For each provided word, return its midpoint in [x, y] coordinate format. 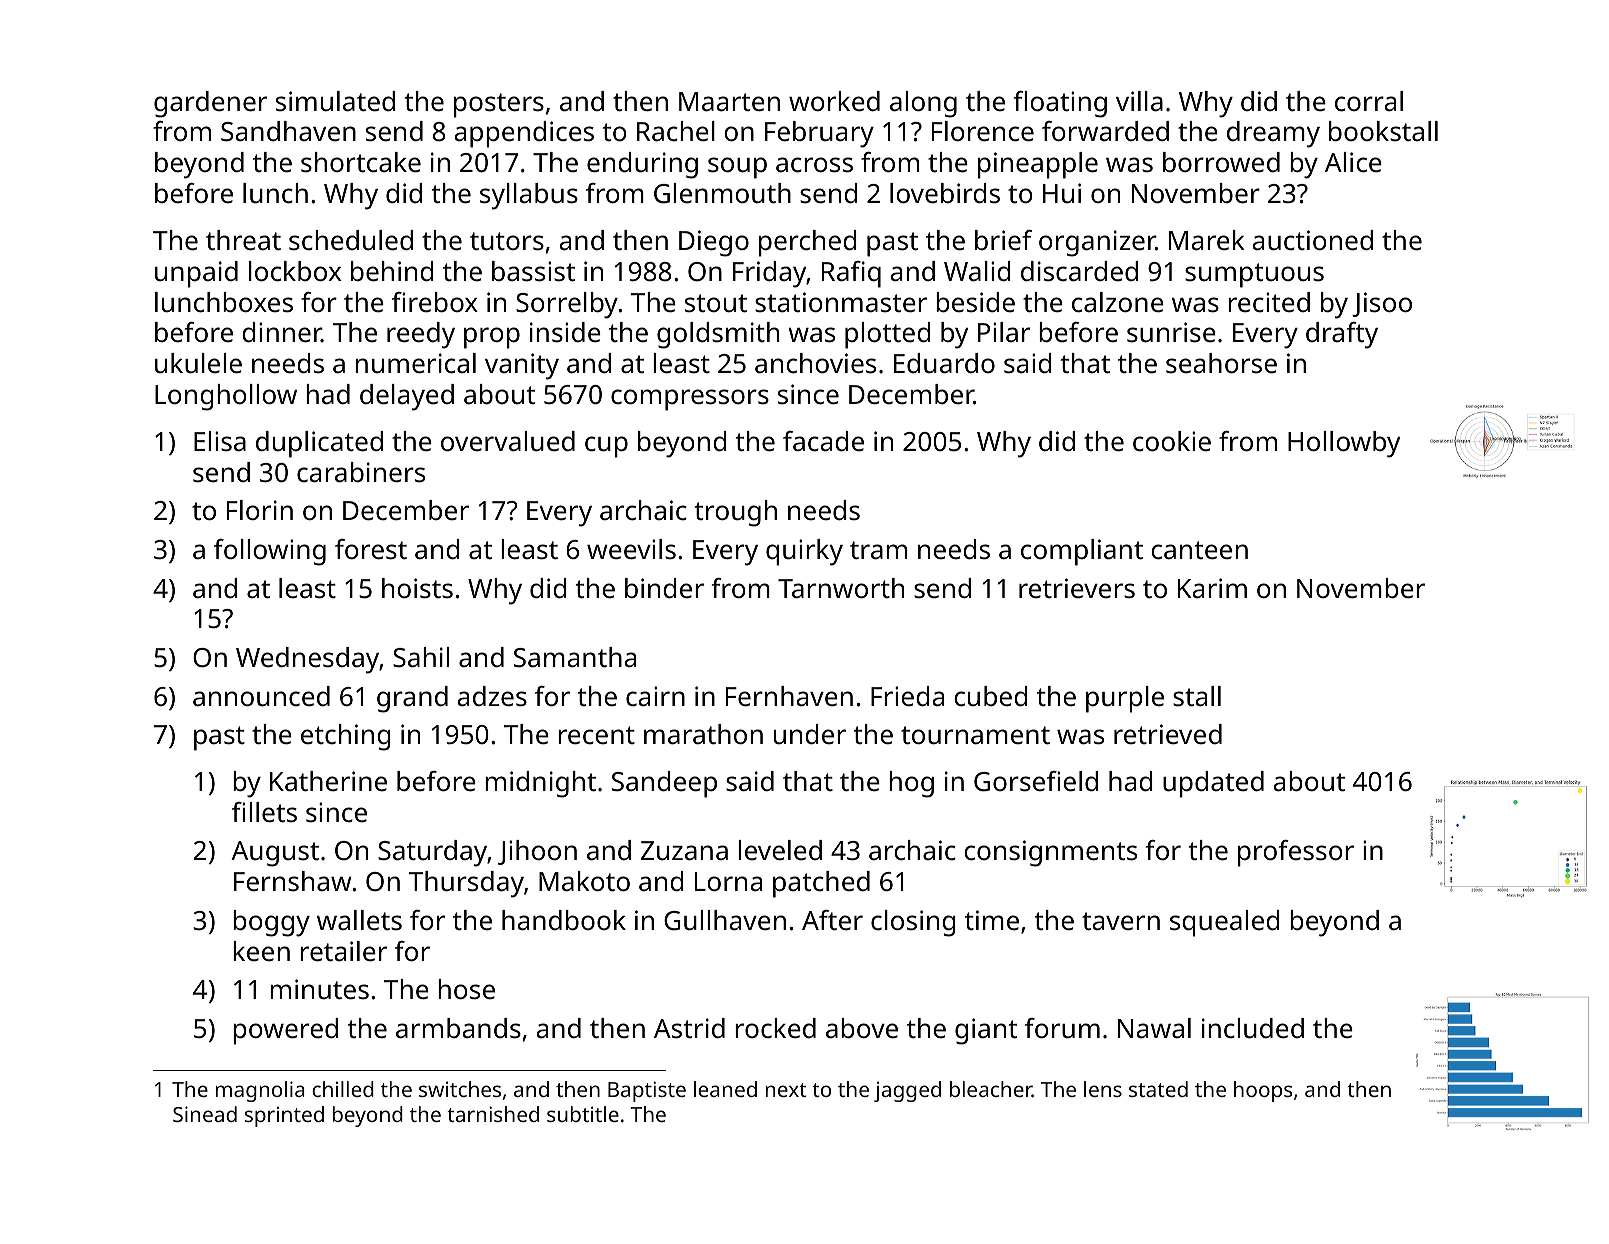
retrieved [1168, 734]
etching [346, 737]
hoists [417, 588]
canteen [1199, 550]
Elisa [220, 441]
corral [1369, 101]
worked [834, 101]
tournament [975, 735]
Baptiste [647, 1091]
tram [878, 550]
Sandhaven [288, 131]
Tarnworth [841, 588]
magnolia [260, 1091]
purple [1125, 699]
